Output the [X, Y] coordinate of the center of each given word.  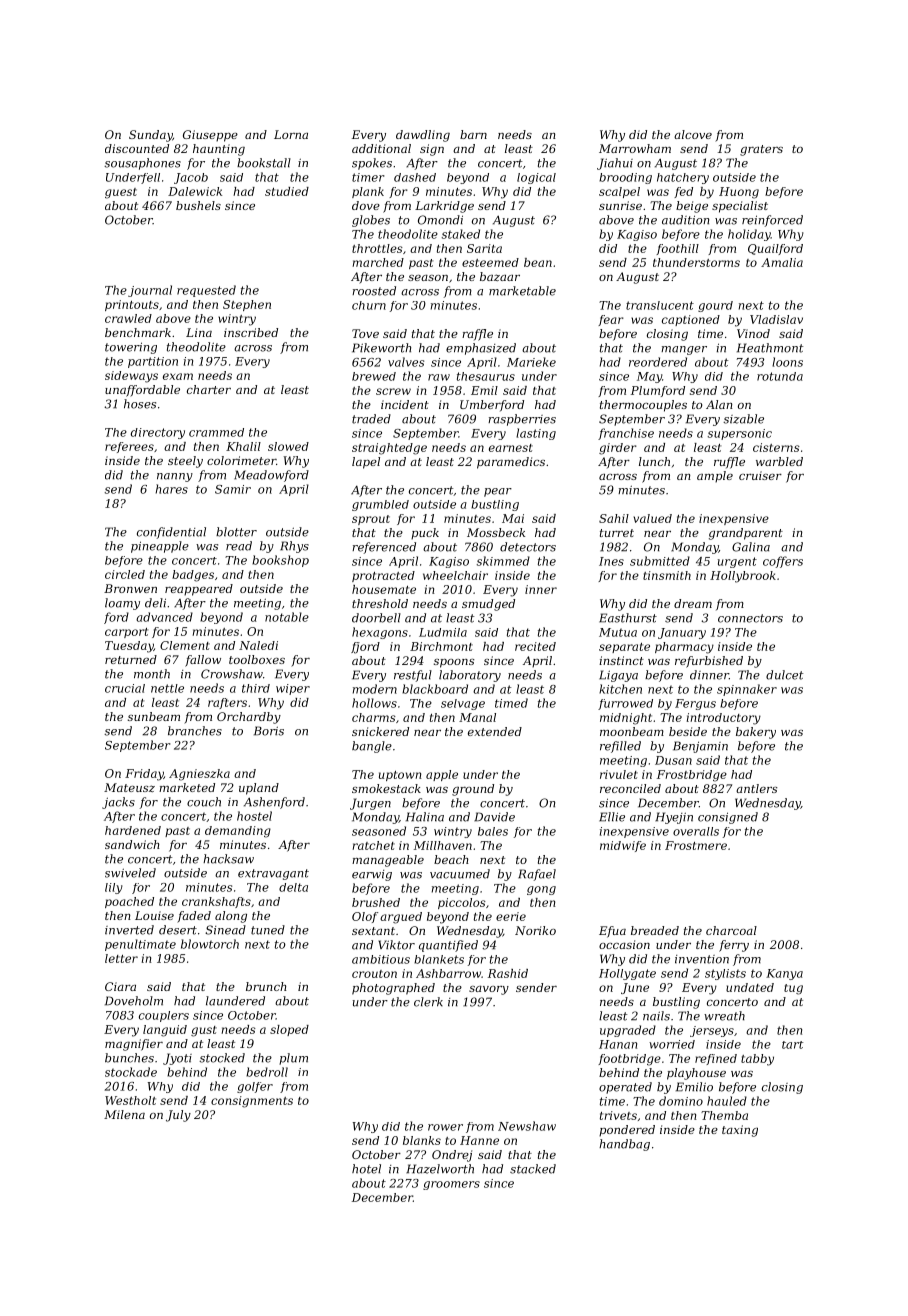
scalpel [619, 192]
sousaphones [142, 164]
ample [715, 477]
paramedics [511, 463]
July [178, 1116]
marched [378, 262]
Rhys [294, 547]
